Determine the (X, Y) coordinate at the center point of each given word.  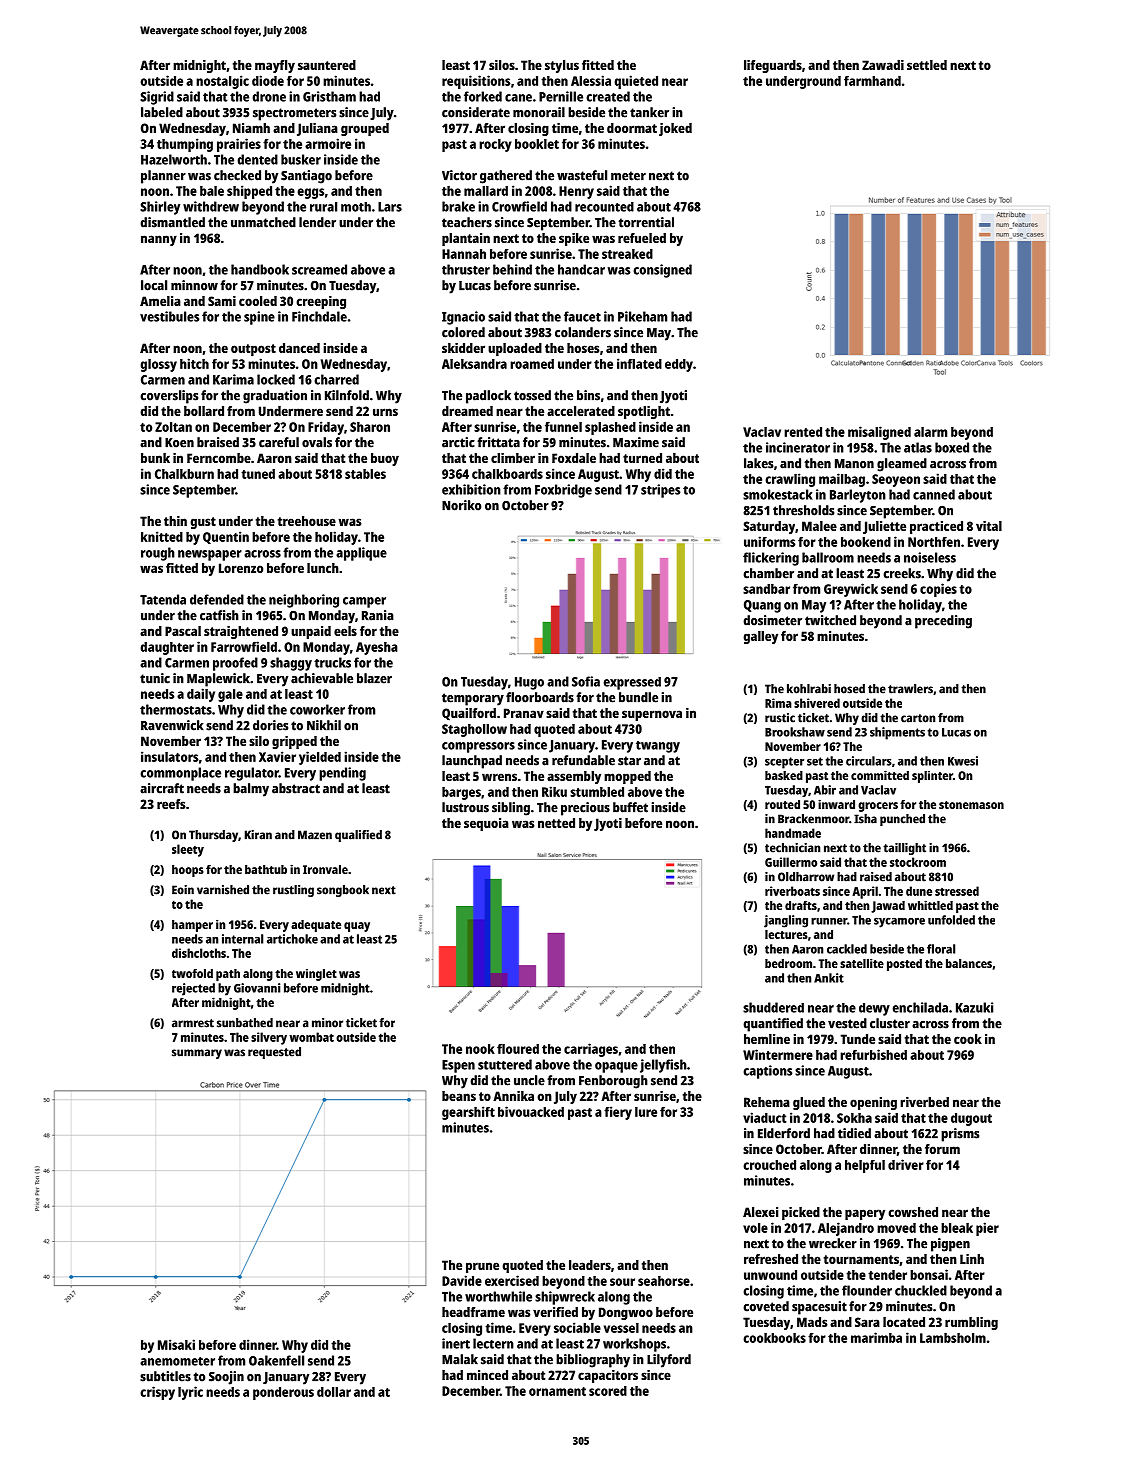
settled (927, 65)
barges (461, 793)
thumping (185, 145)
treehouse (307, 521)
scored (608, 1391)
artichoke (292, 939)
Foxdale (574, 458)
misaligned (879, 433)
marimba (876, 1337)
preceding (943, 622)
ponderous (283, 1393)
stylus (562, 66)
